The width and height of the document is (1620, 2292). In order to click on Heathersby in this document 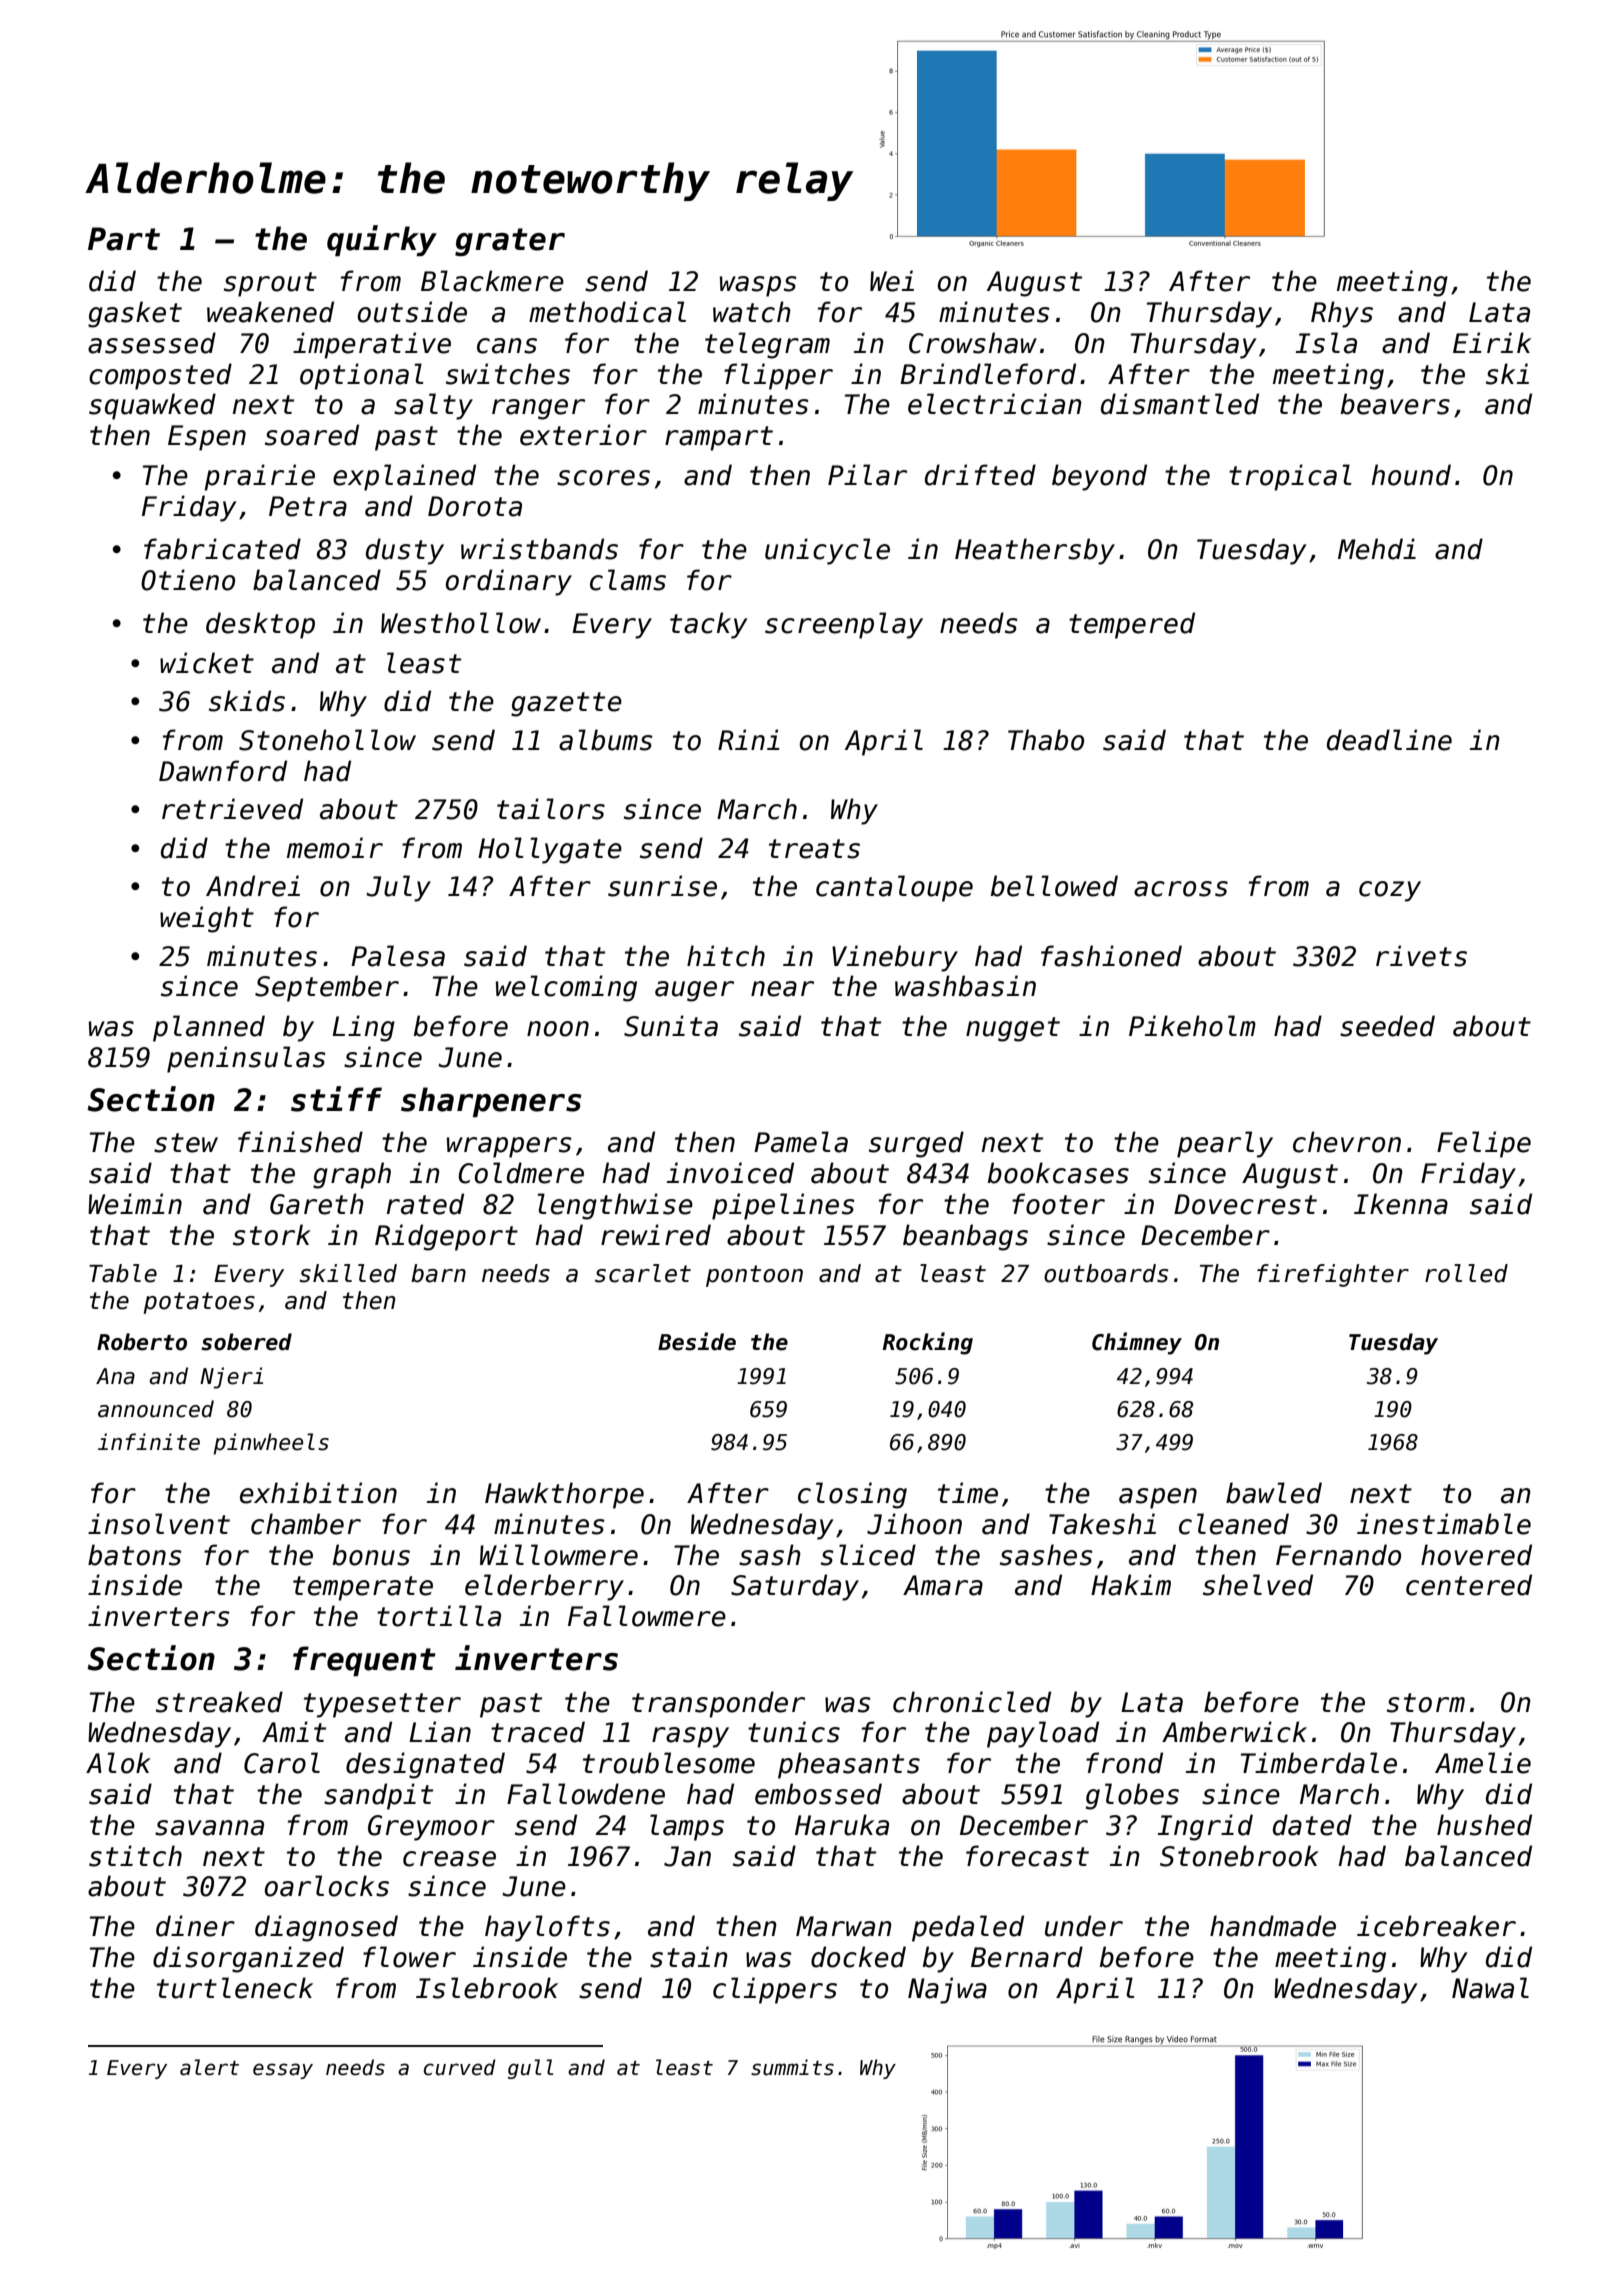, I will do `click(1035, 551)`.
